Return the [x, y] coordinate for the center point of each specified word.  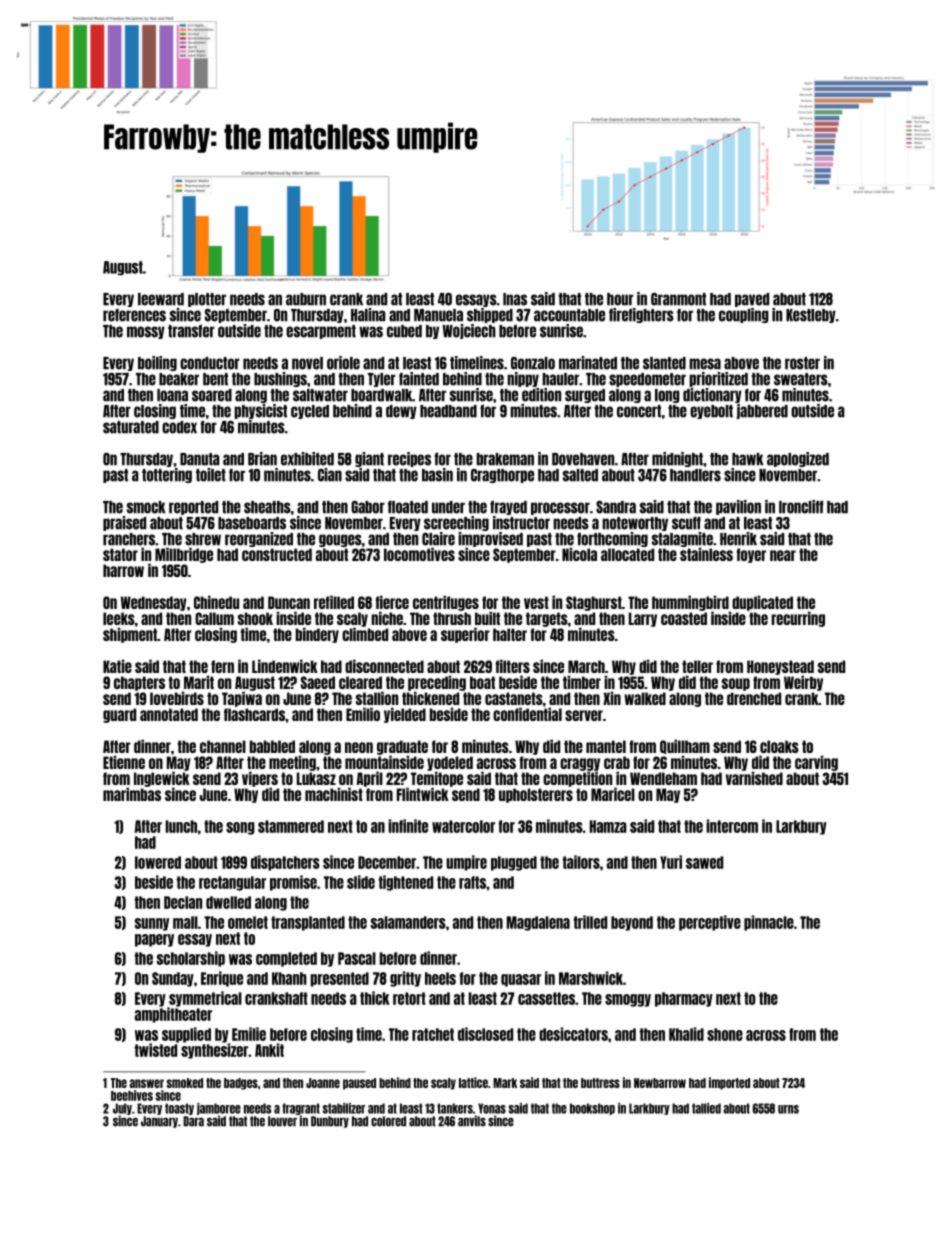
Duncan [289, 602]
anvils [472, 1121]
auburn [306, 299]
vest [536, 602]
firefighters [641, 315]
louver [282, 1121]
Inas [515, 299]
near [783, 555]
